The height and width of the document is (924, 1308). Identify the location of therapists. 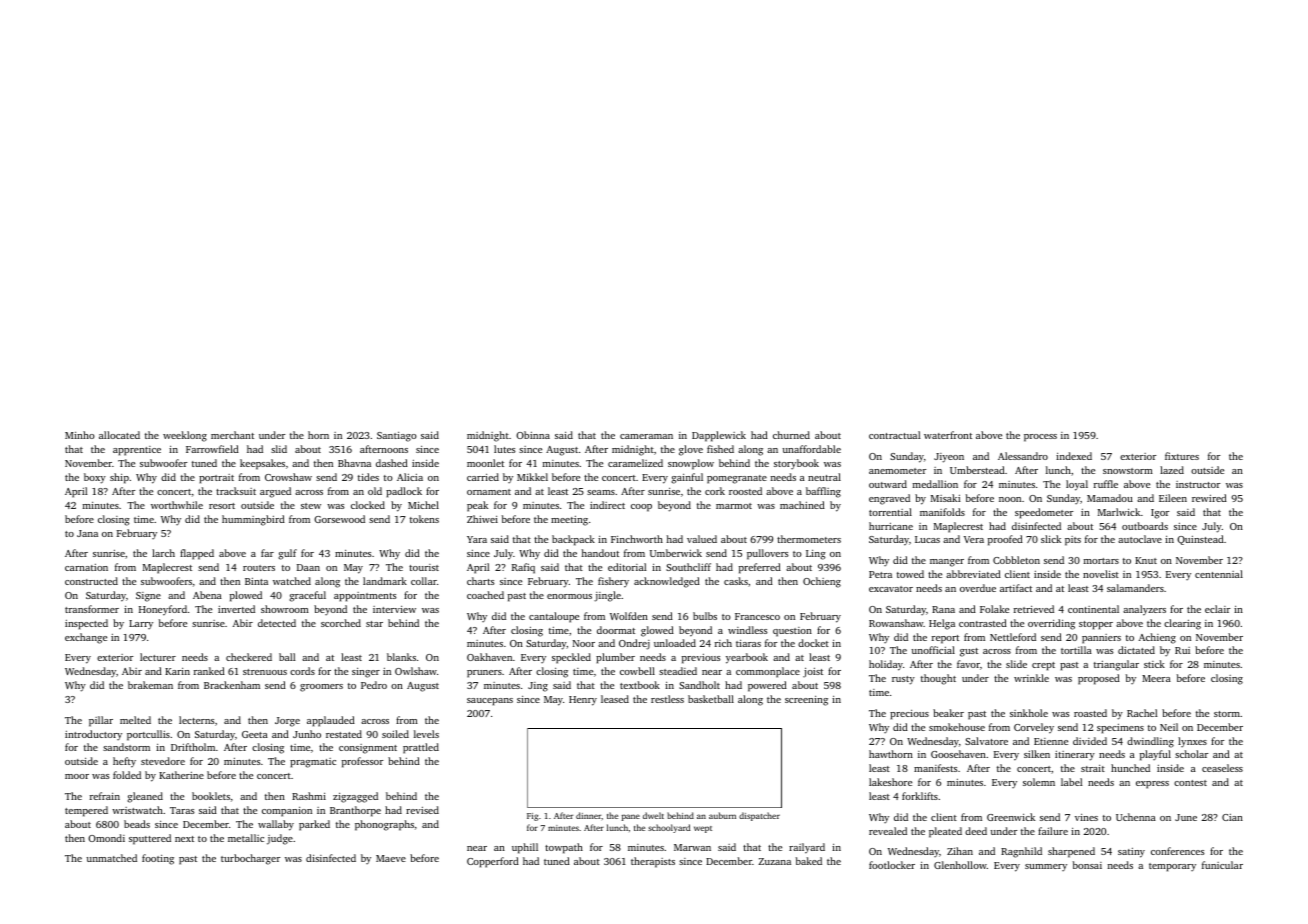
(653, 862).
